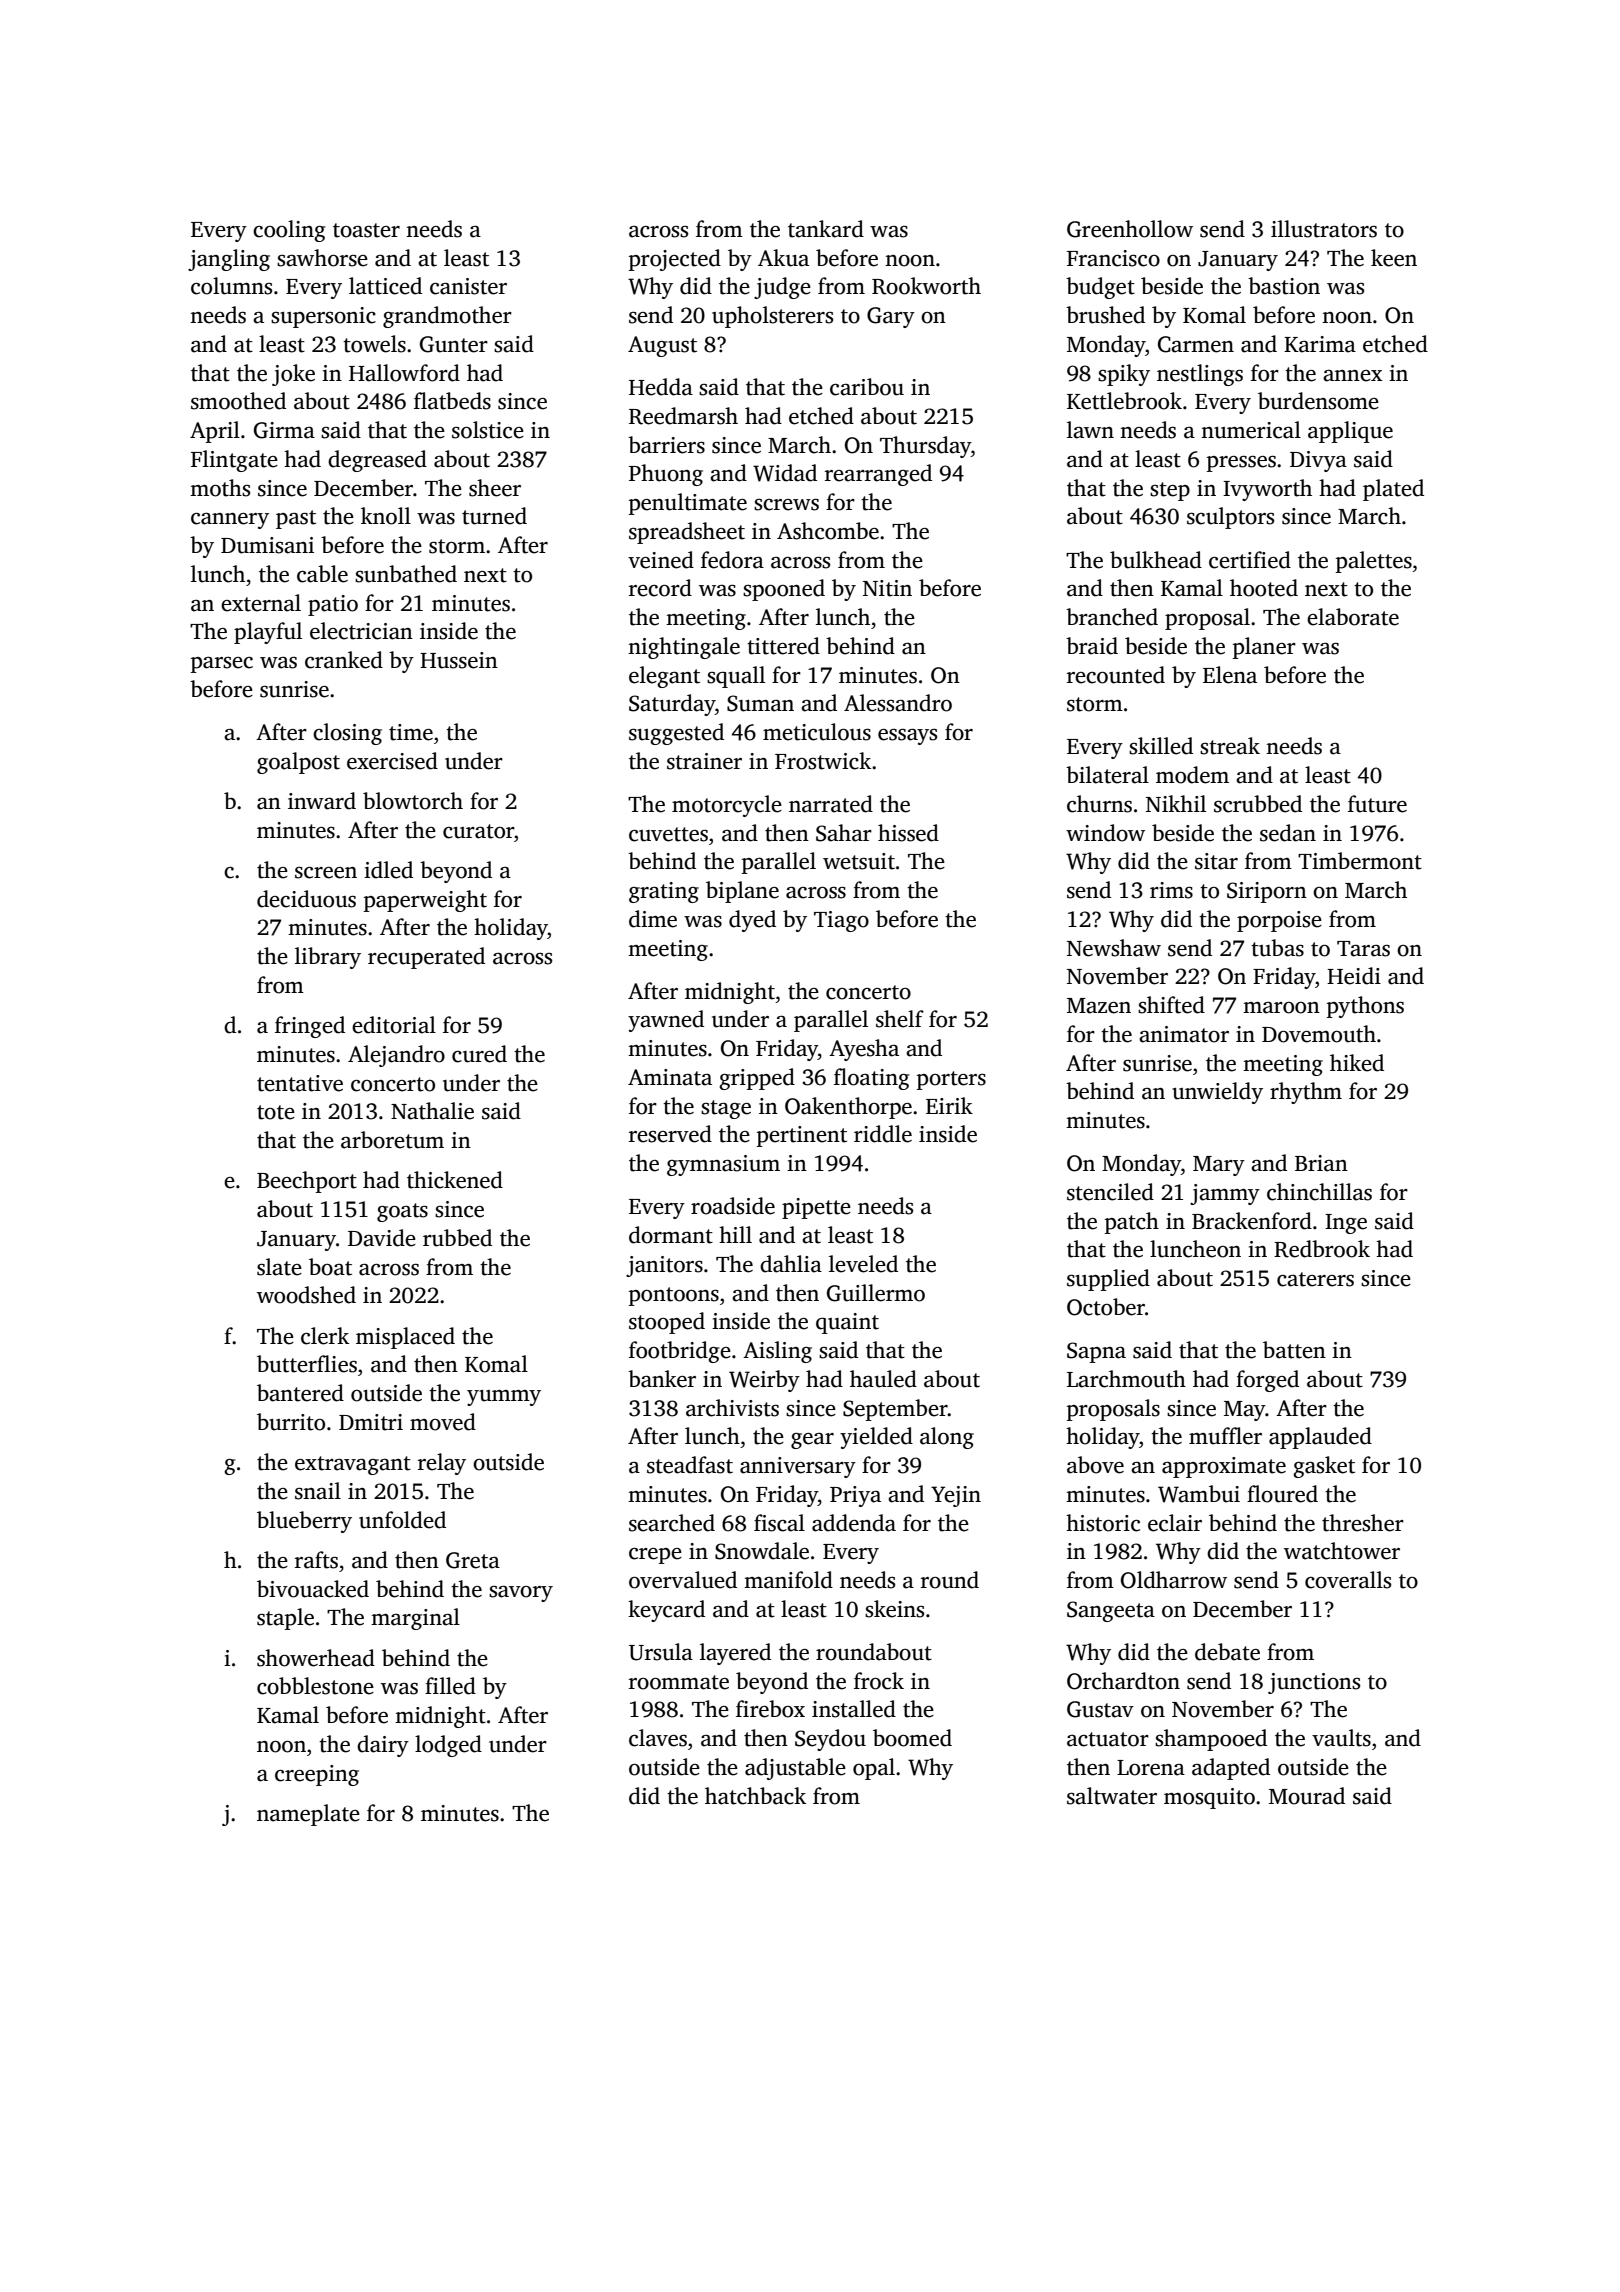 Image resolution: width=1620 pixels, height=2292 pixels. What do you see at coordinates (826, 229) in the document?
I see `tankard` at bounding box center [826, 229].
